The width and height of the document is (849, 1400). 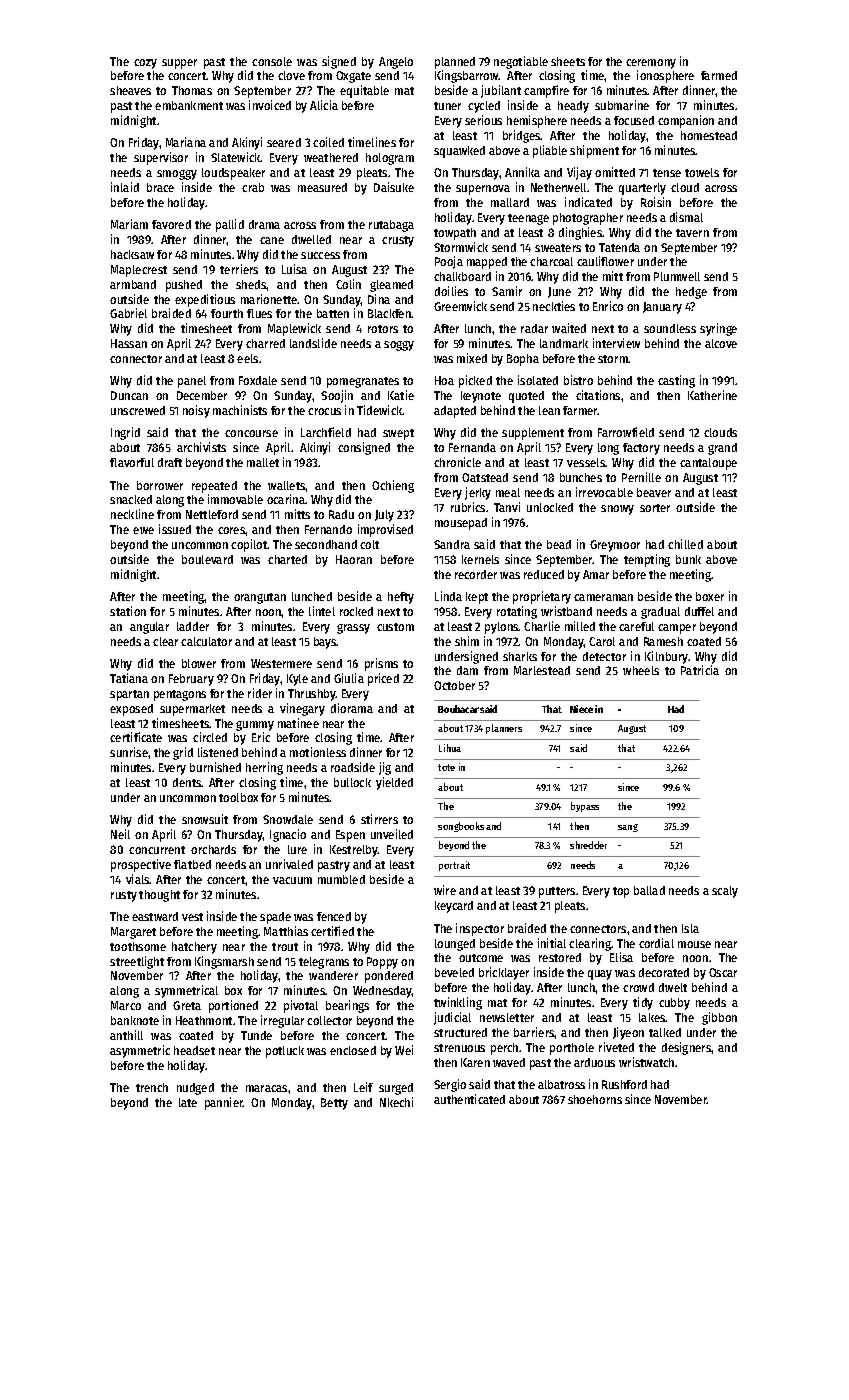 What do you see at coordinates (160, 187) in the document?
I see `brace` at bounding box center [160, 187].
